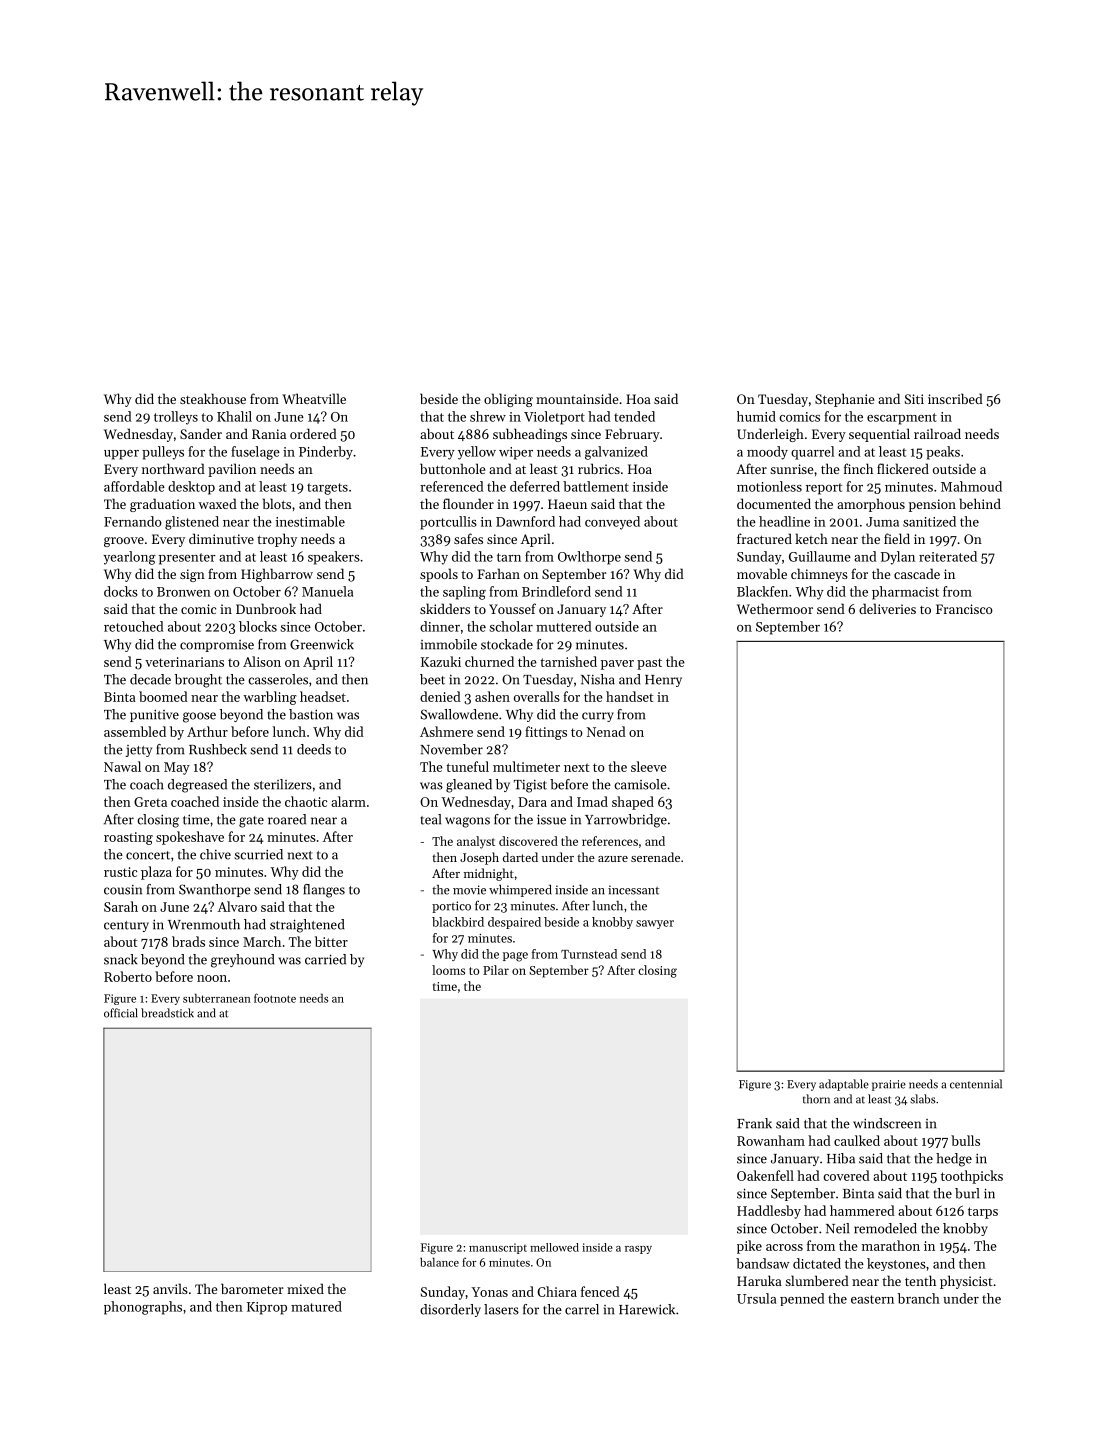 Image resolution: width=1108 pixels, height=1433 pixels. I want to click on Francisco, so click(964, 609).
